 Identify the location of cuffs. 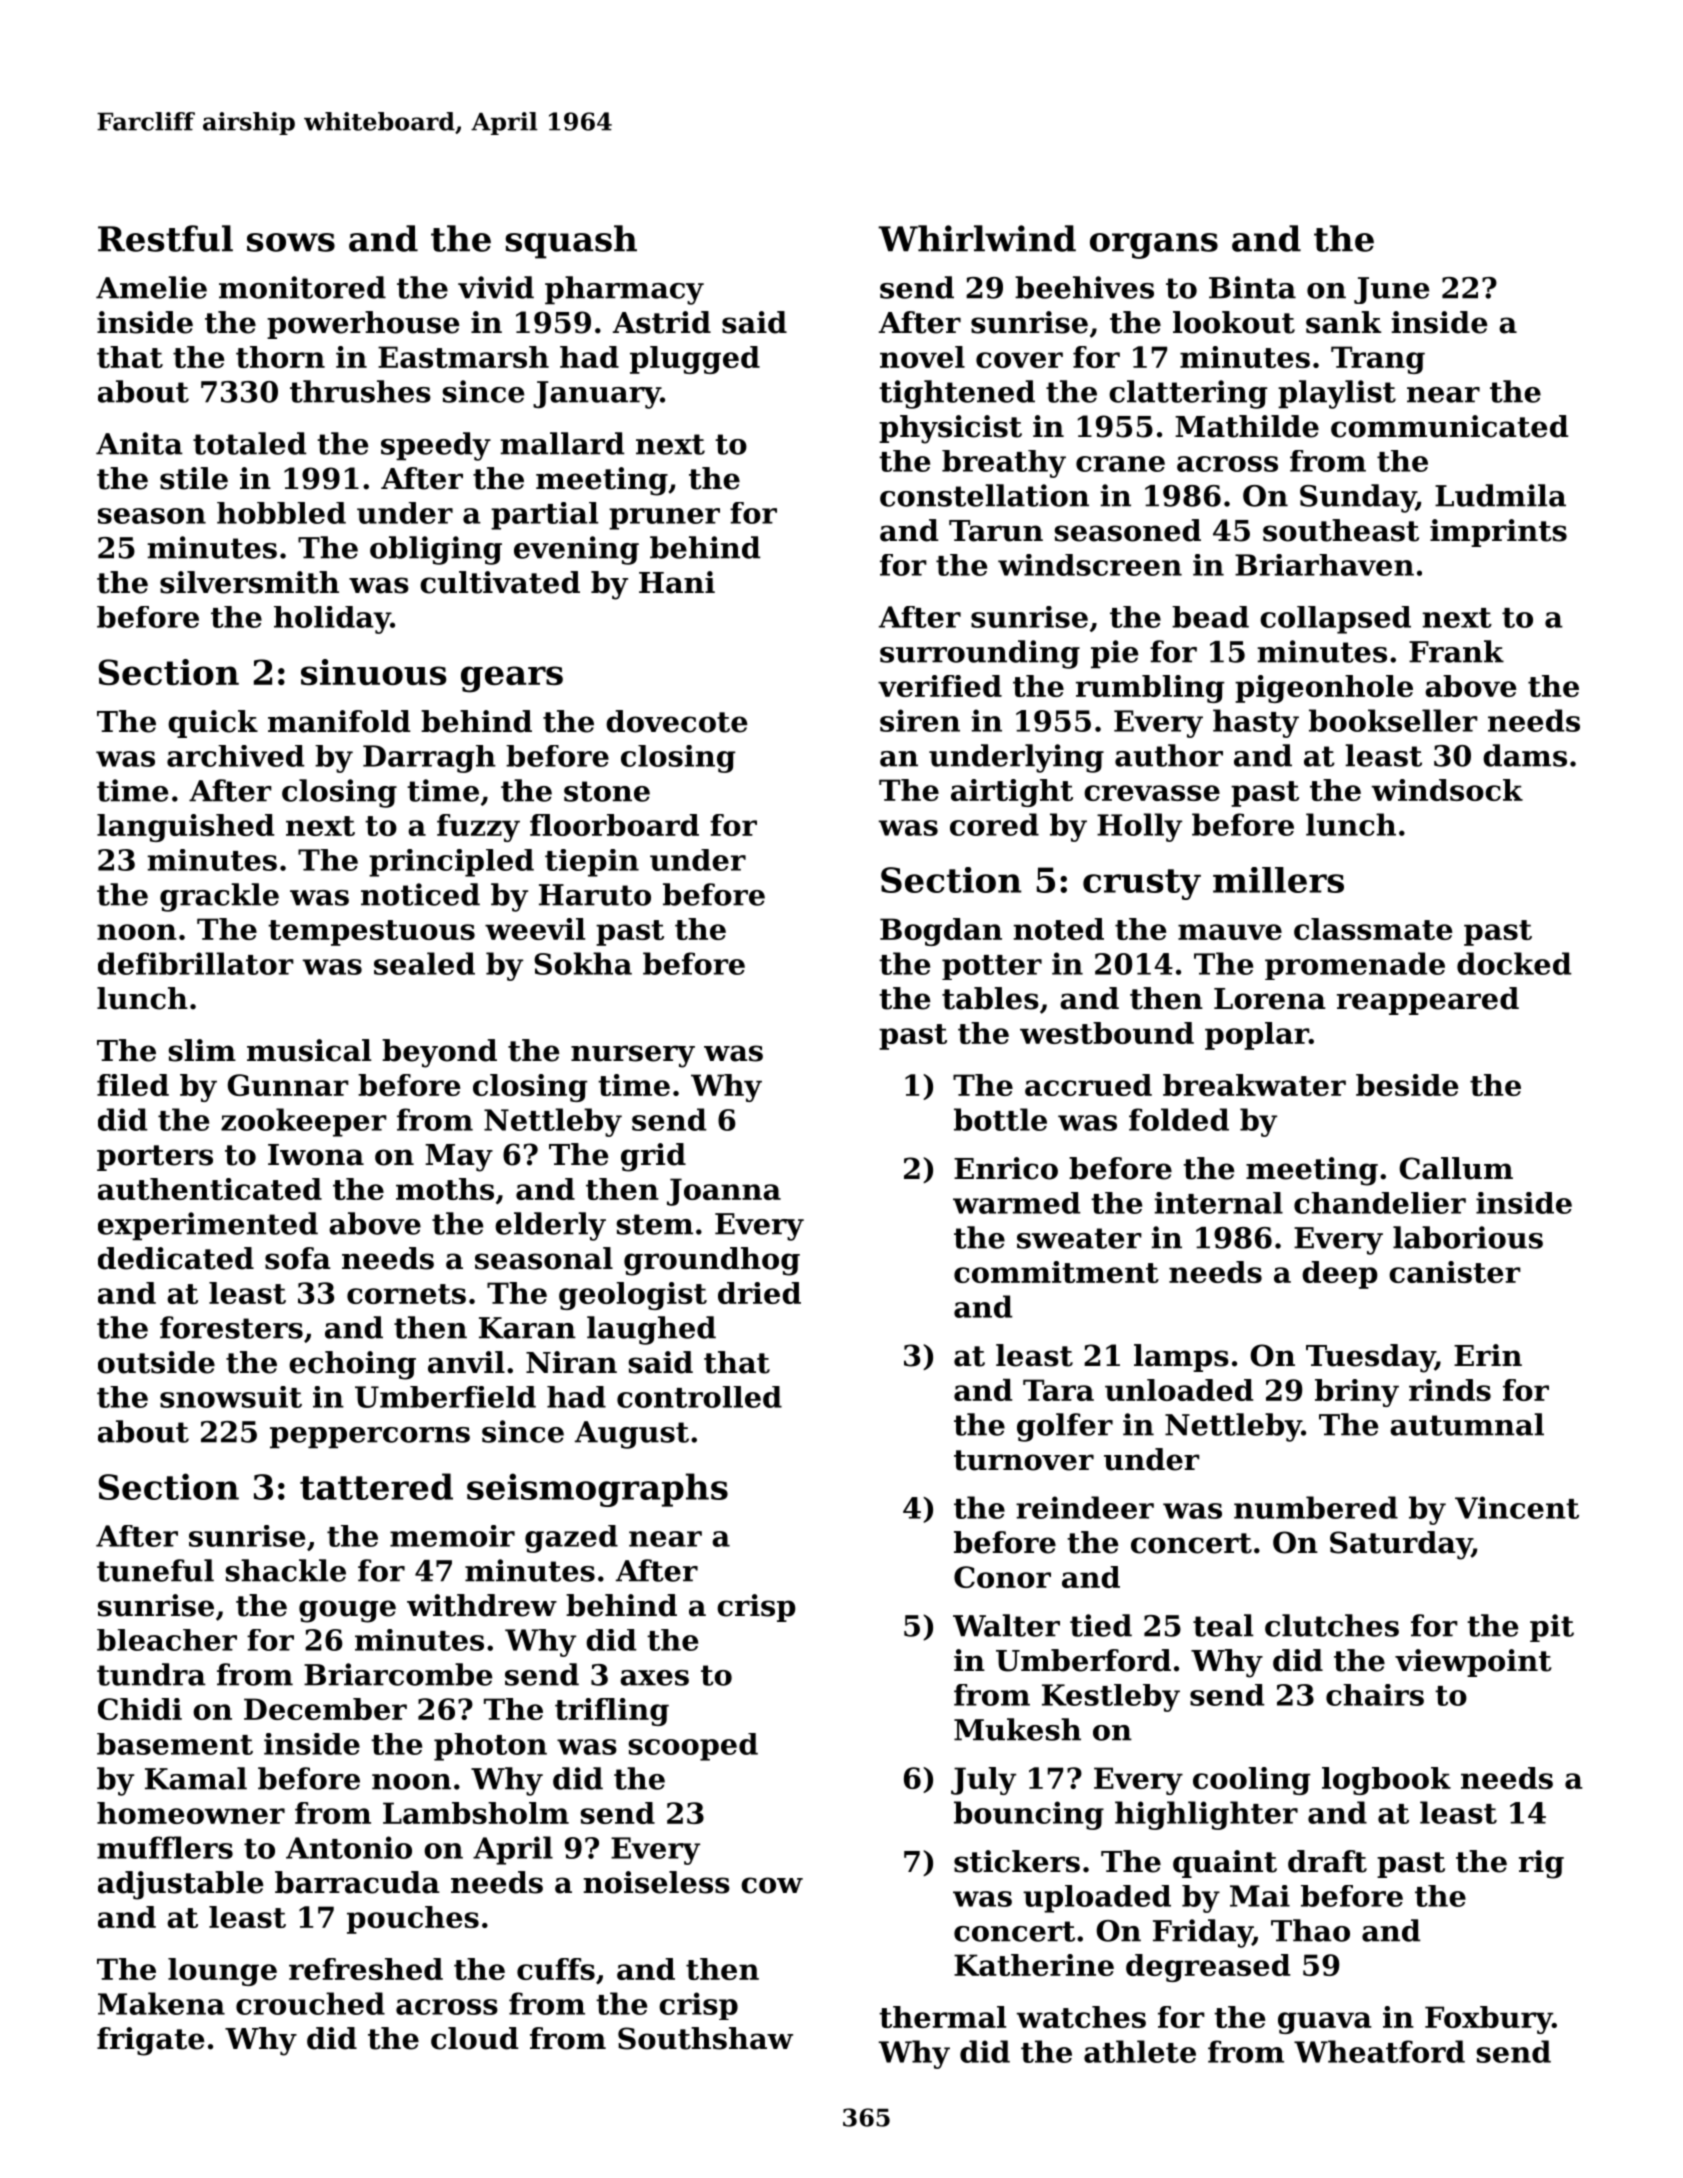
(556, 1969).
